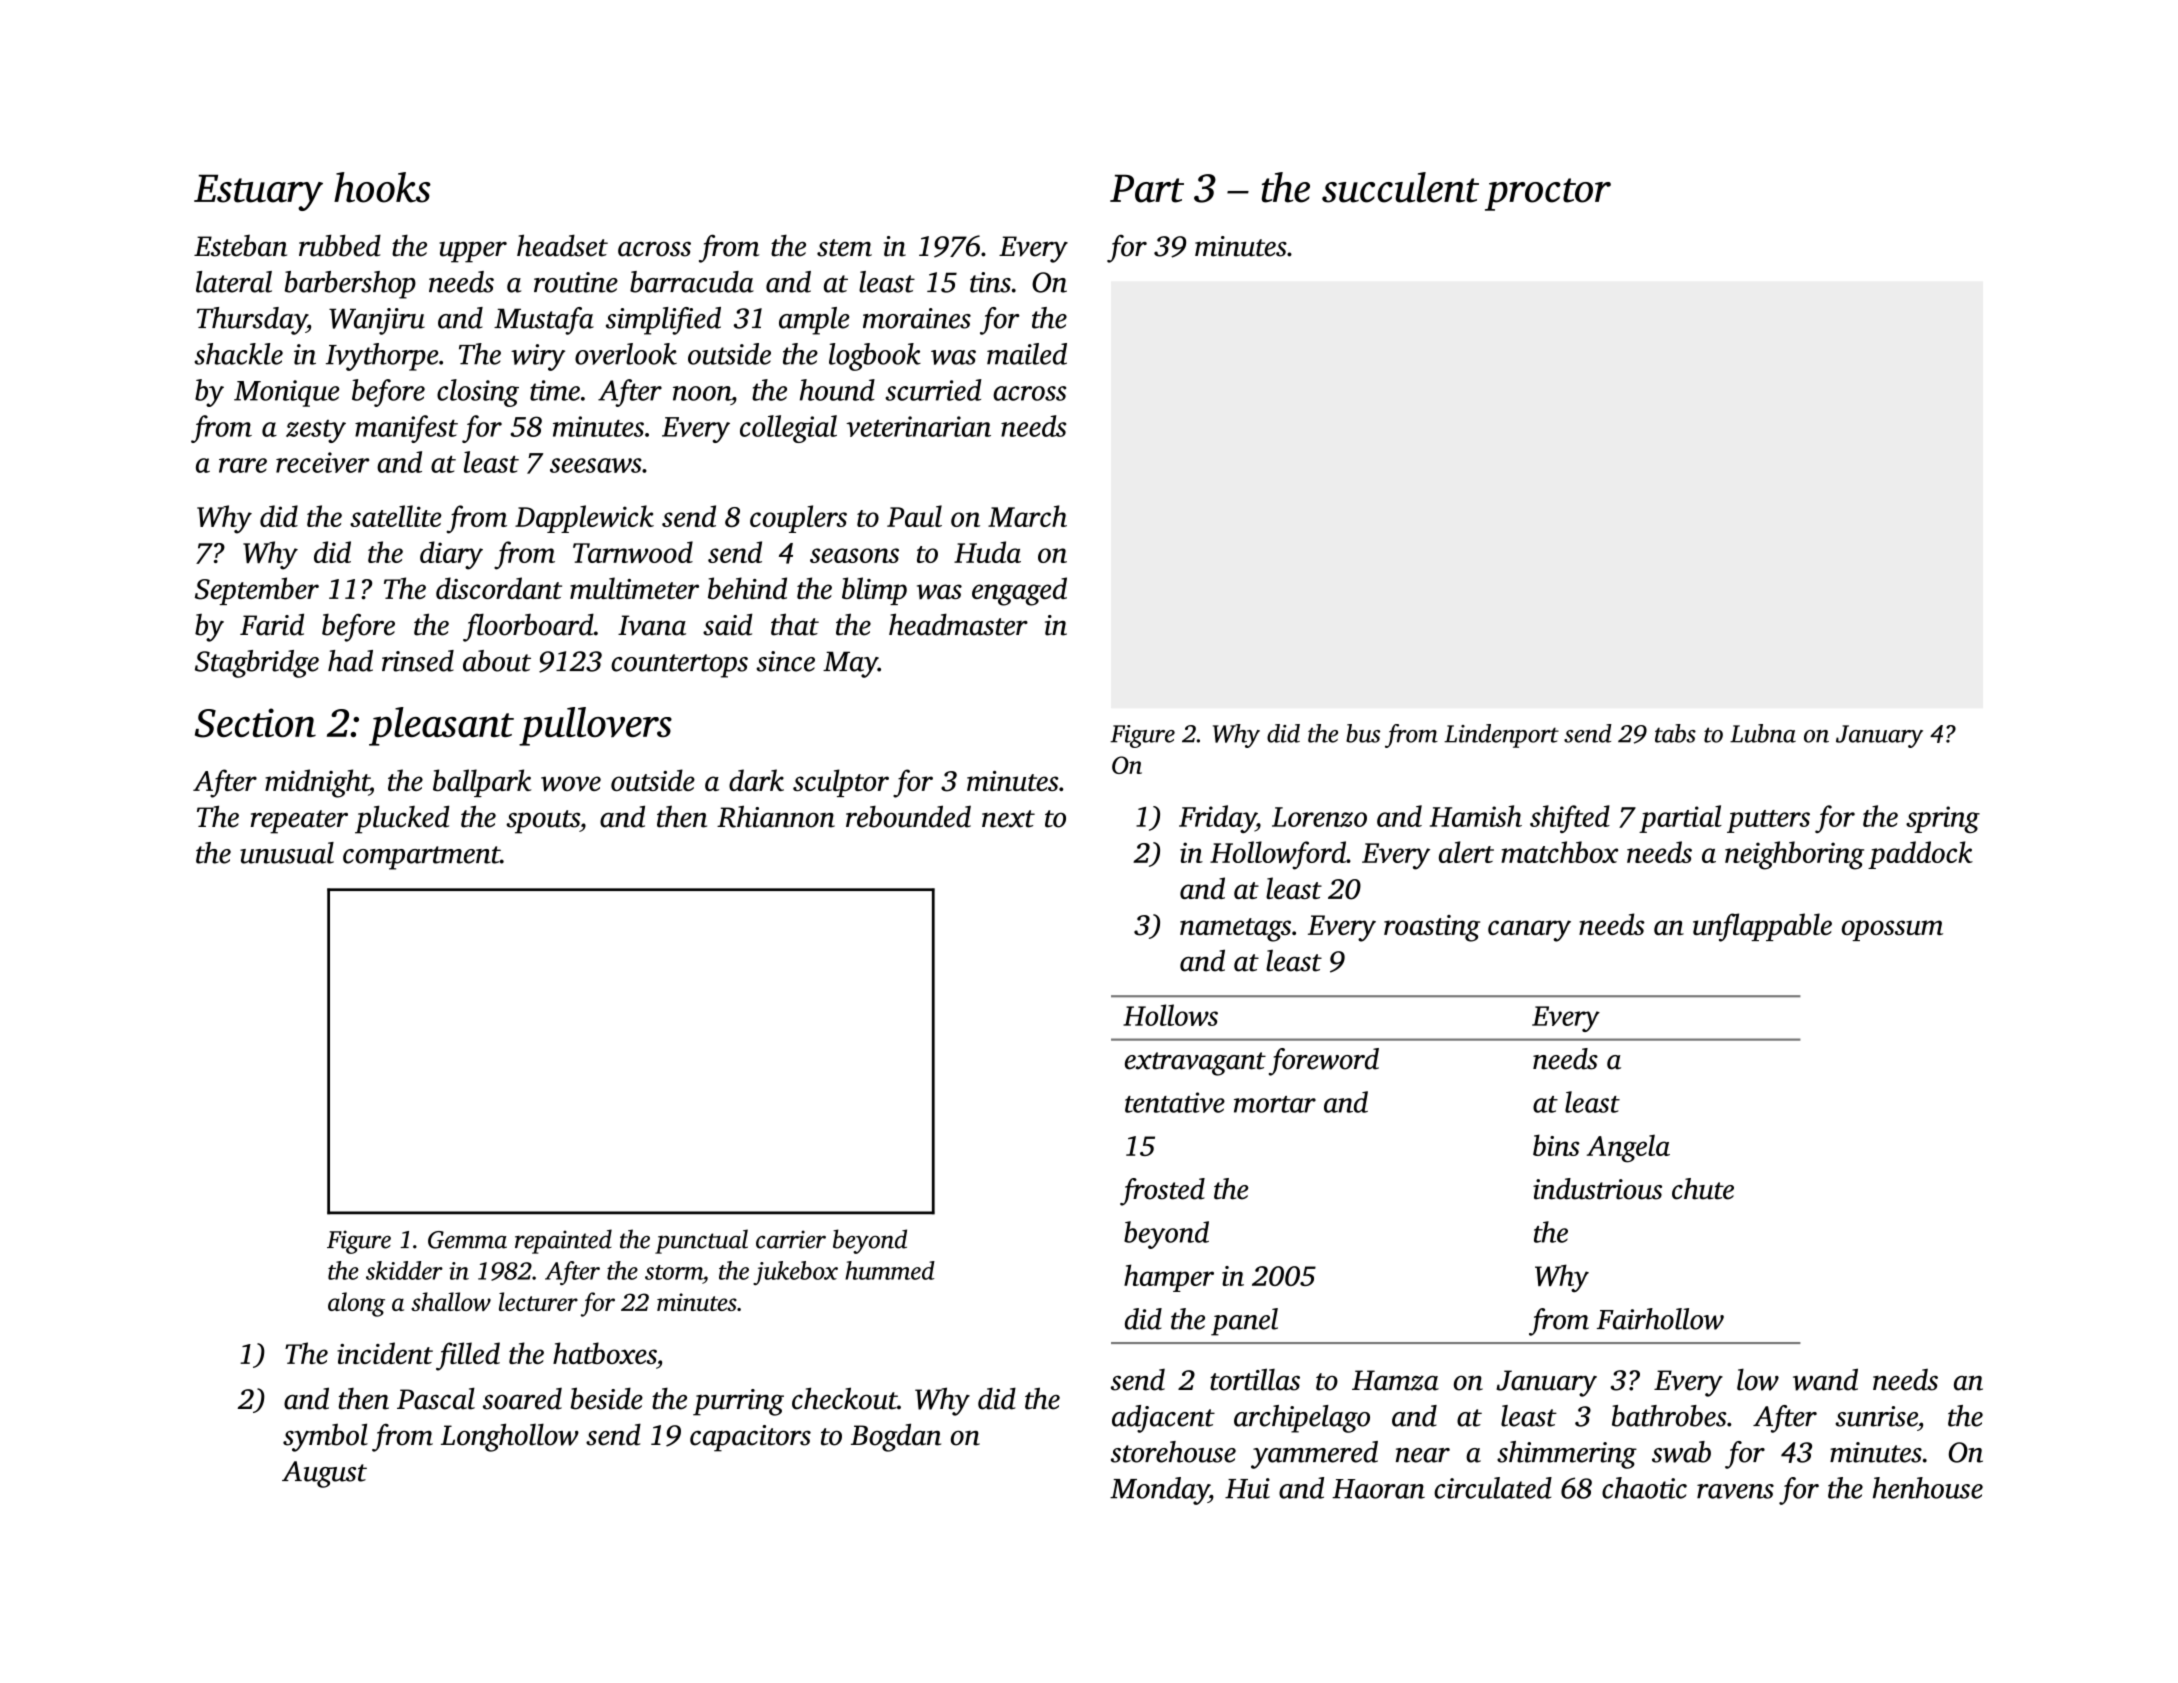 The image size is (2178, 1683). What do you see at coordinates (563, 1241) in the document?
I see `repainted` at bounding box center [563, 1241].
